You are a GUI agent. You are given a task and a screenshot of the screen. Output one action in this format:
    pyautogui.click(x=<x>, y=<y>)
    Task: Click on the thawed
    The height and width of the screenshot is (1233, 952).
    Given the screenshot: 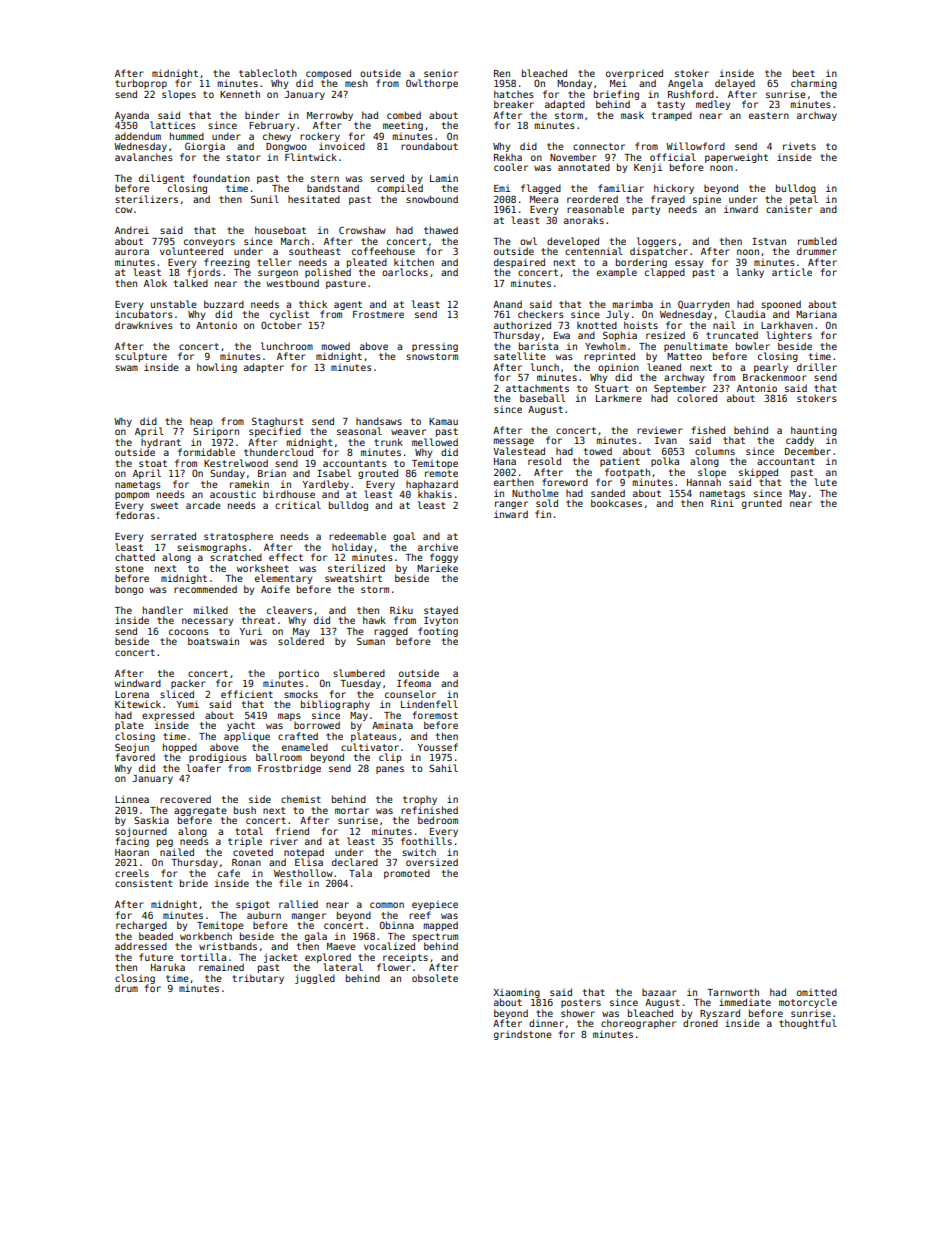 What is the action you would take?
    pyautogui.click(x=441, y=230)
